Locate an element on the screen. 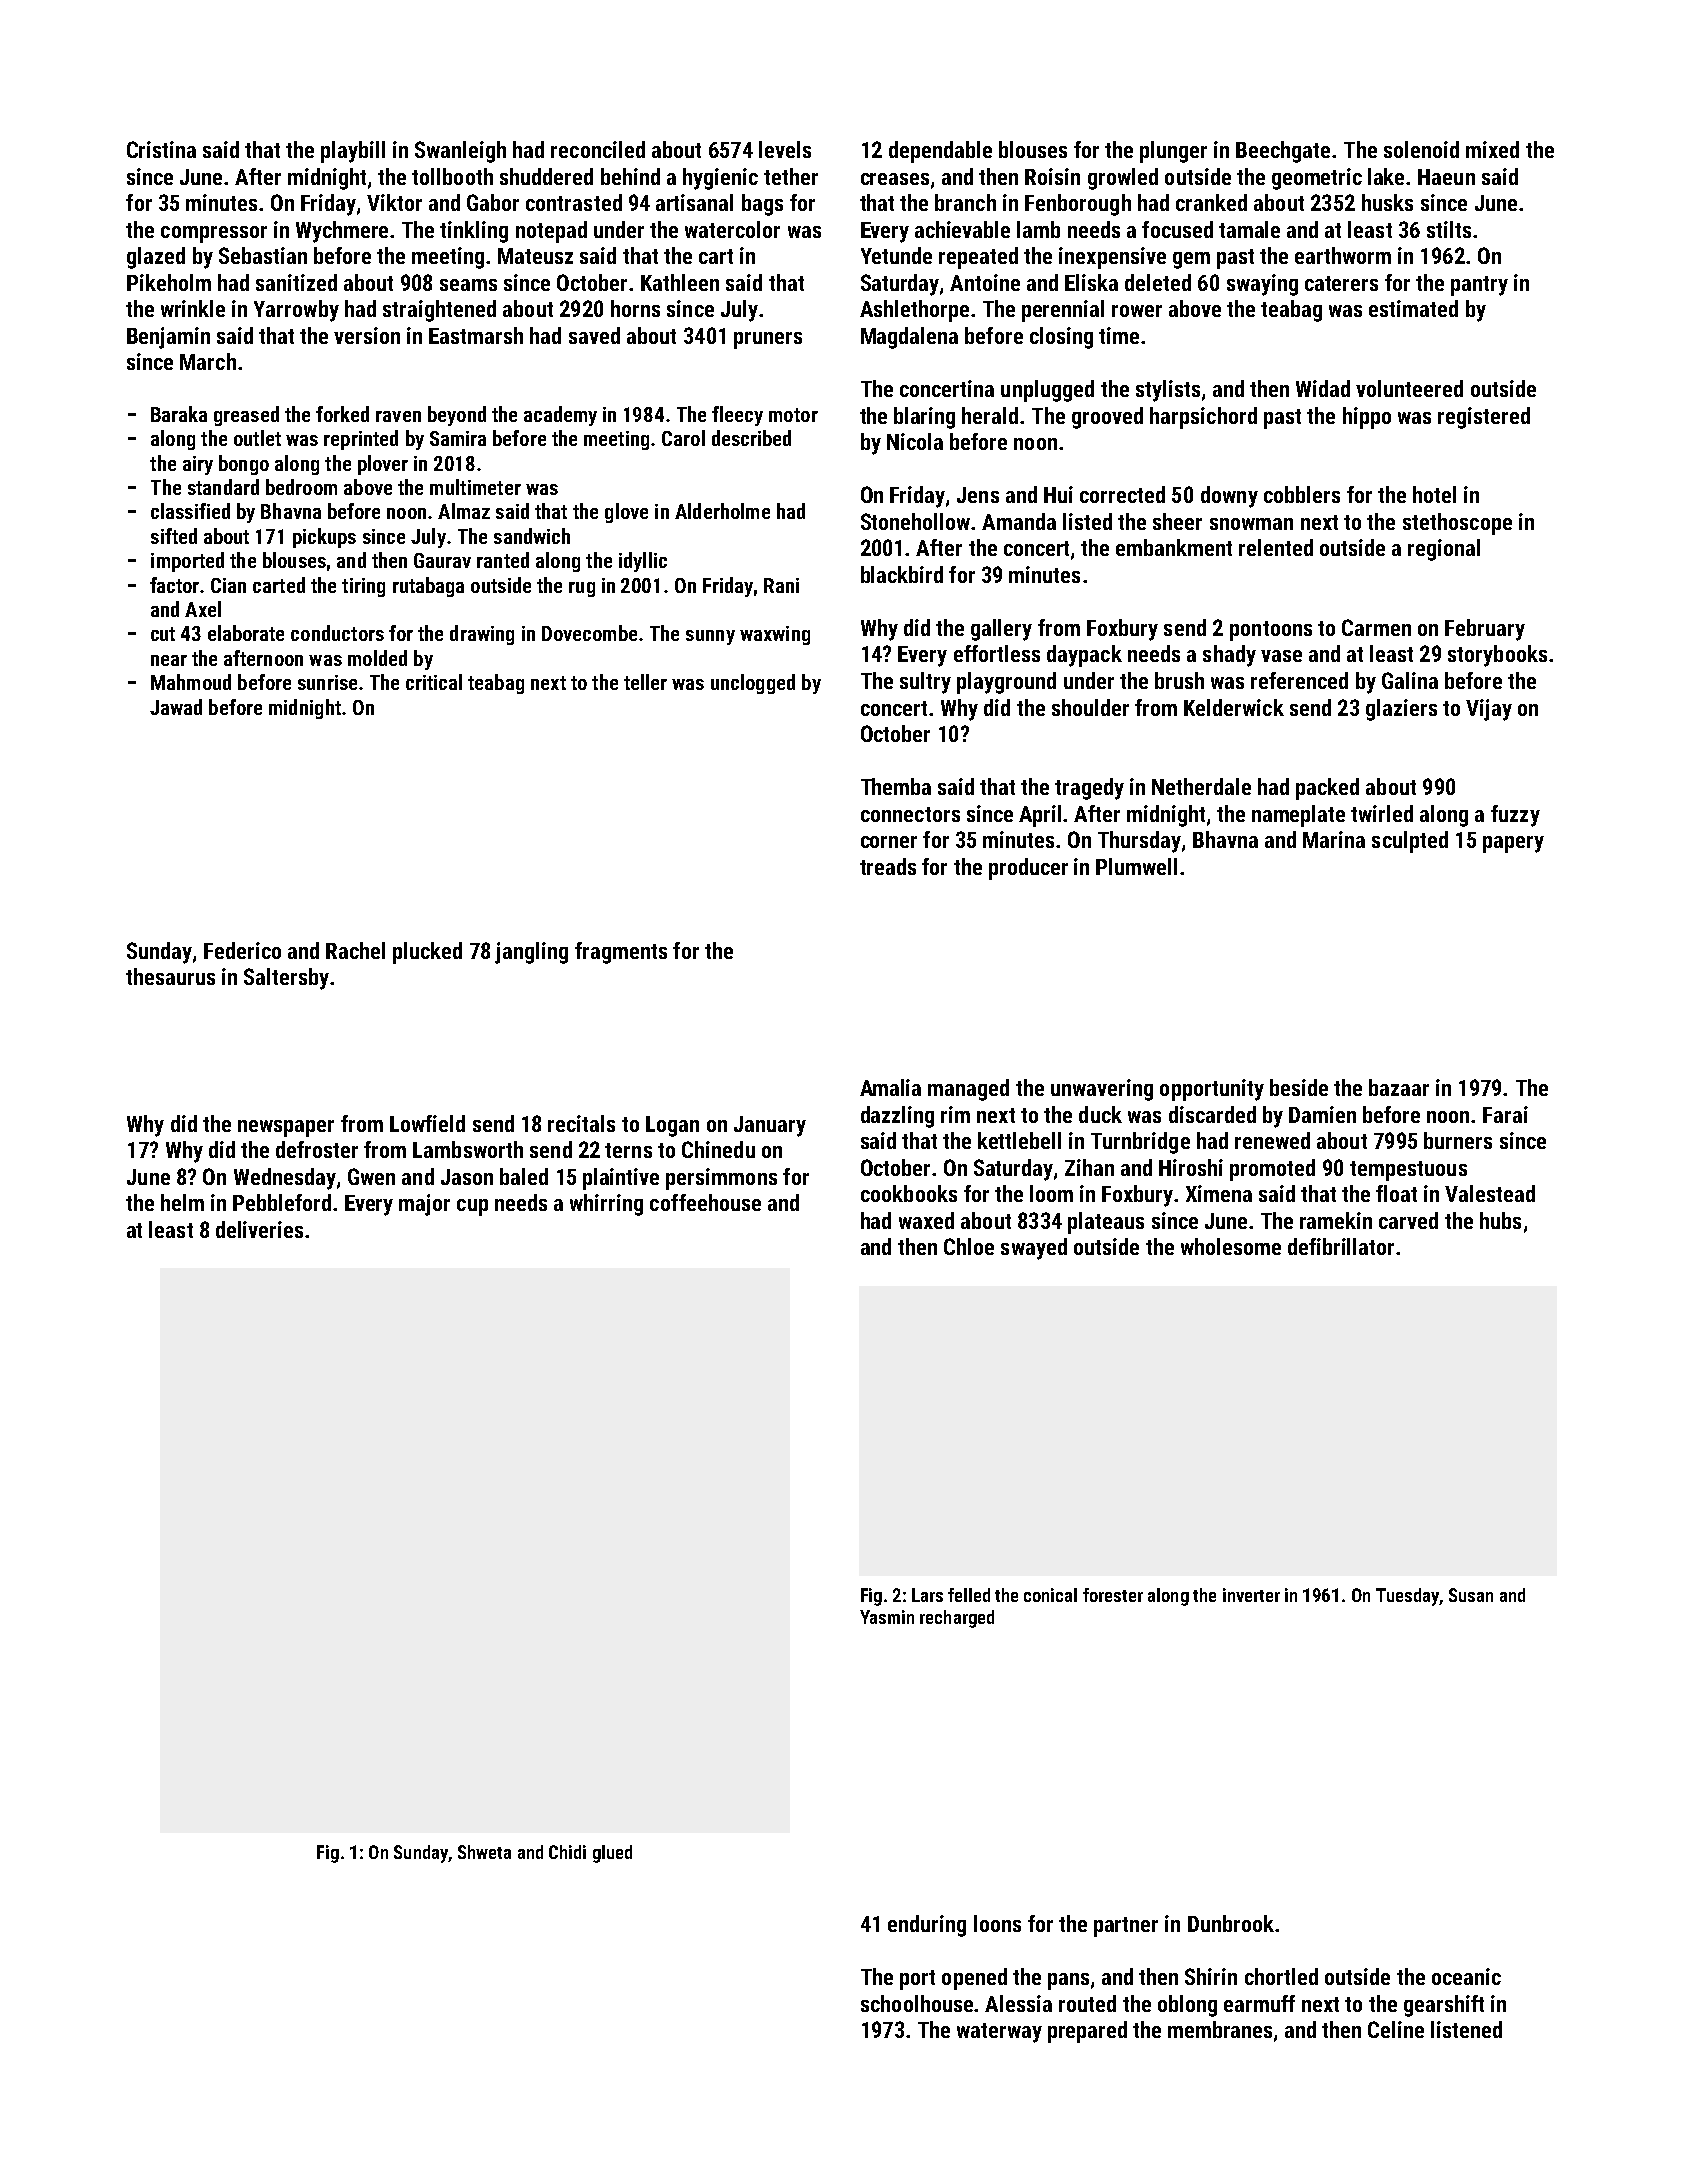  fragments is located at coordinates (621, 953).
